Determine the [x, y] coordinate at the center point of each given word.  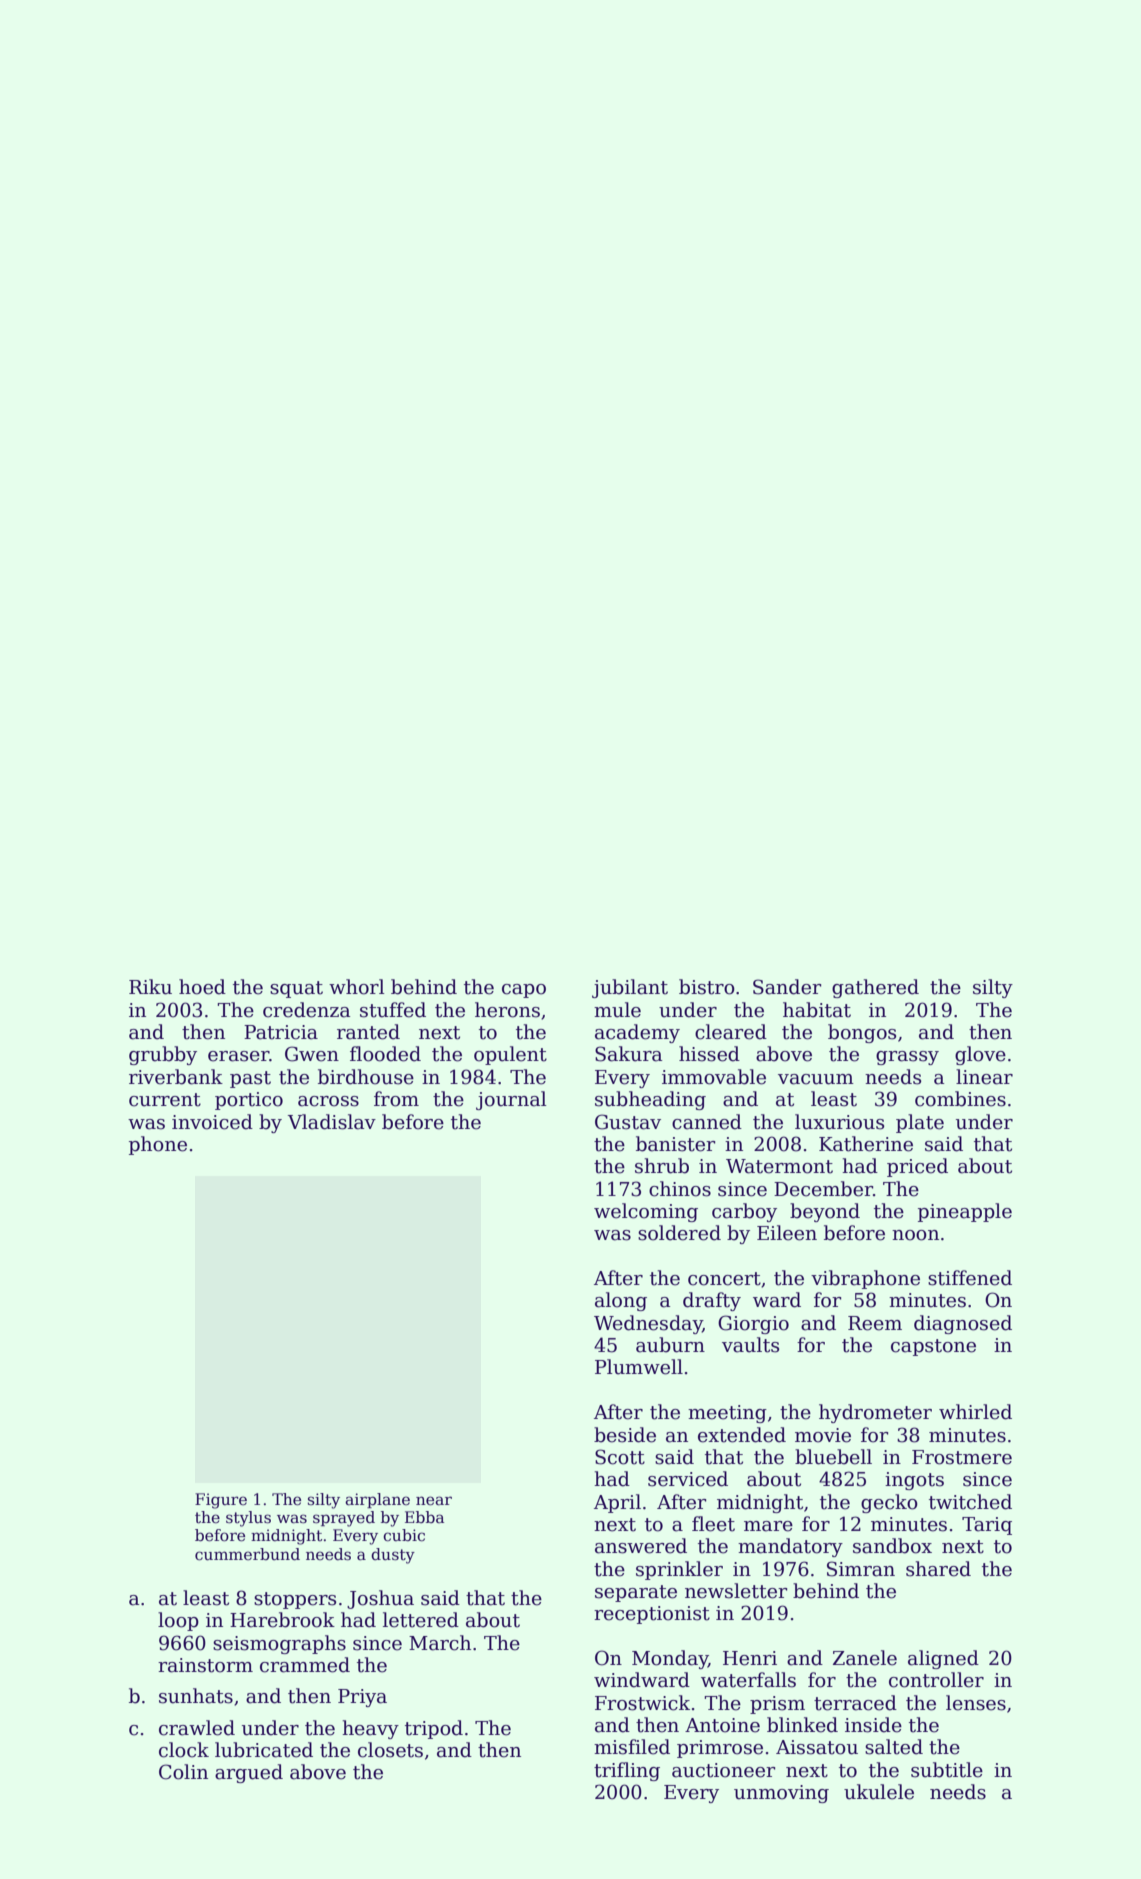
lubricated [264, 1750]
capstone [933, 1347]
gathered [875, 988]
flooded [385, 1054]
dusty [393, 1556]
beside [625, 1435]
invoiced [212, 1122]
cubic [404, 1535]
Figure [221, 1501]
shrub [662, 1166]
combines [960, 1099]
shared [938, 1569]
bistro [707, 987]
